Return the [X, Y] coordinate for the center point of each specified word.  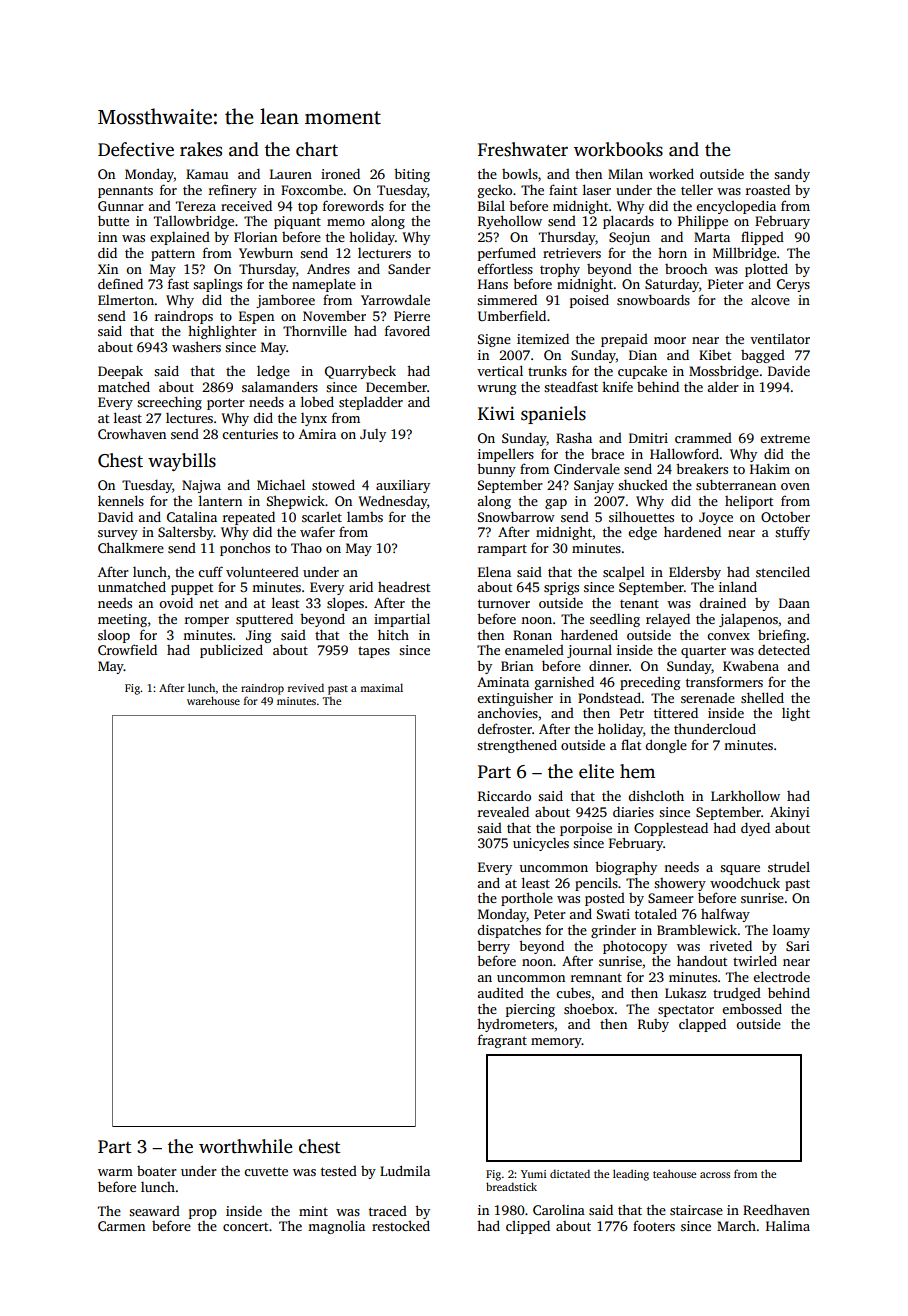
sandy [792, 175]
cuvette [266, 1171]
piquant [297, 222]
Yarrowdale [395, 299]
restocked [401, 1225]
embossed [752, 1008]
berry [493, 947]
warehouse [213, 700]
